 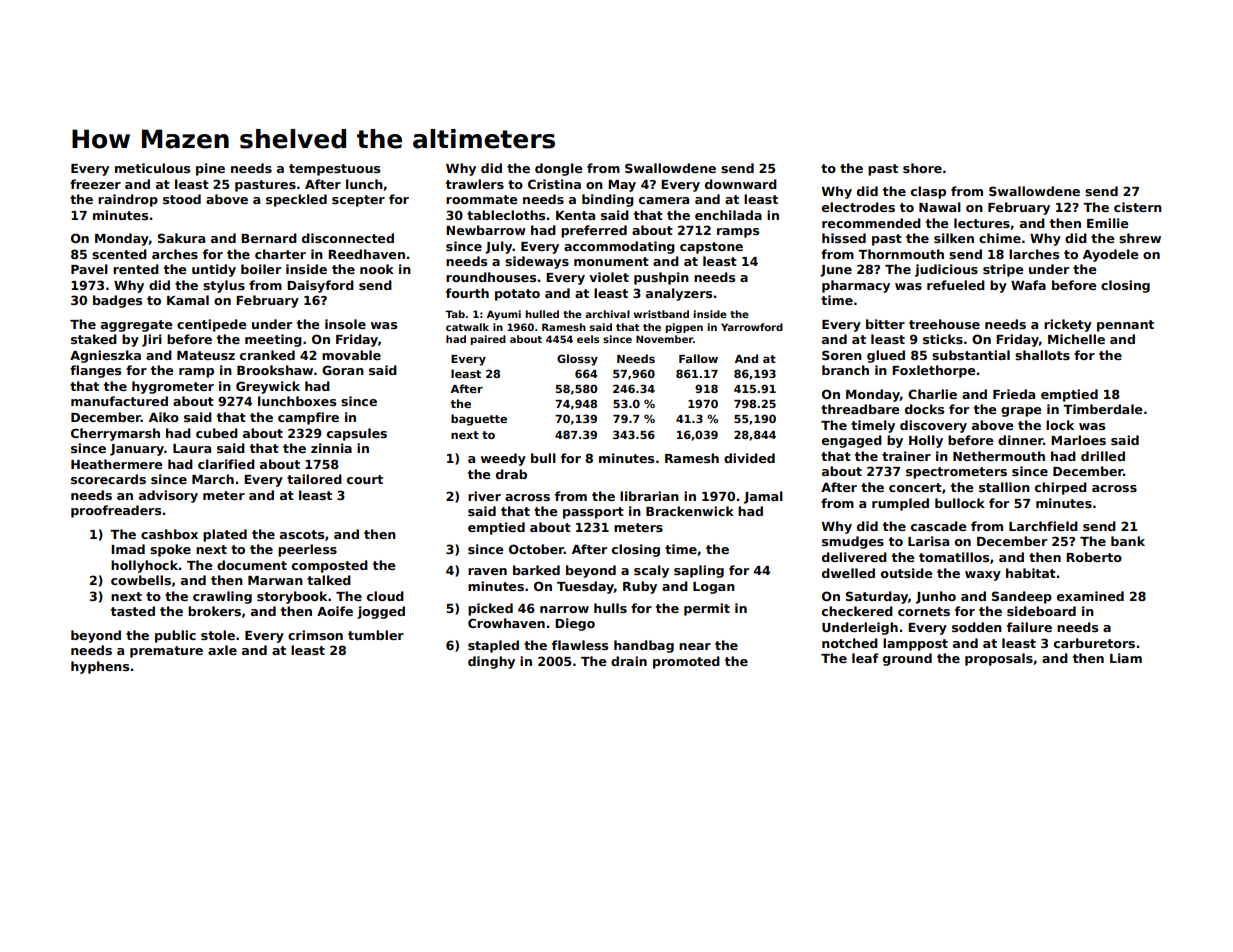 What do you see at coordinates (1031, 573) in the page?
I see `habitat` at bounding box center [1031, 573].
